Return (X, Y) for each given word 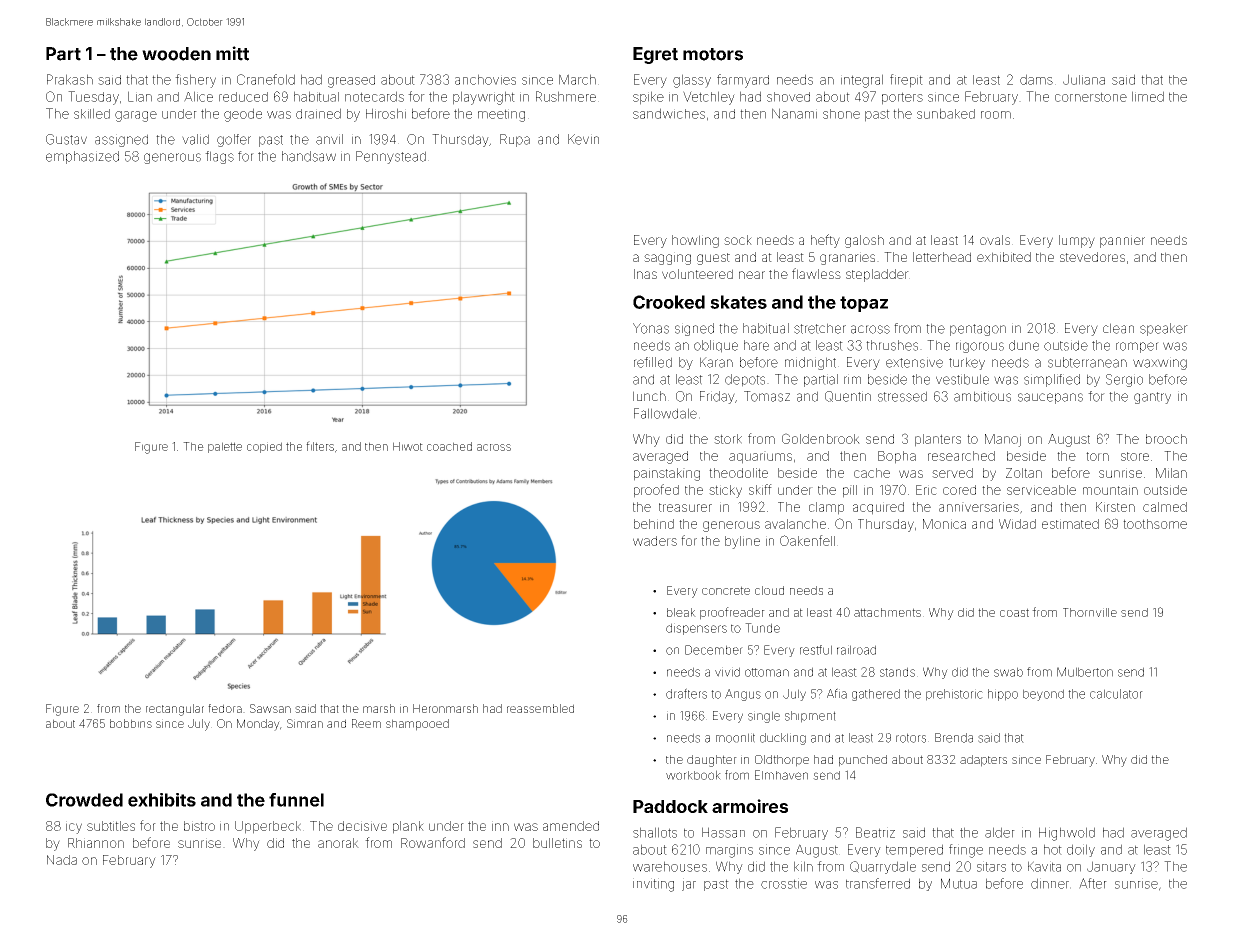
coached (449, 446)
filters (320, 446)
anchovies (485, 79)
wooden (176, 54)
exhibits (162, 800)
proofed (656, 491)
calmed (1165, 507)
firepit (906, 81)
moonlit (735, 738)
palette (225, 447)
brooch (1166, 439)
